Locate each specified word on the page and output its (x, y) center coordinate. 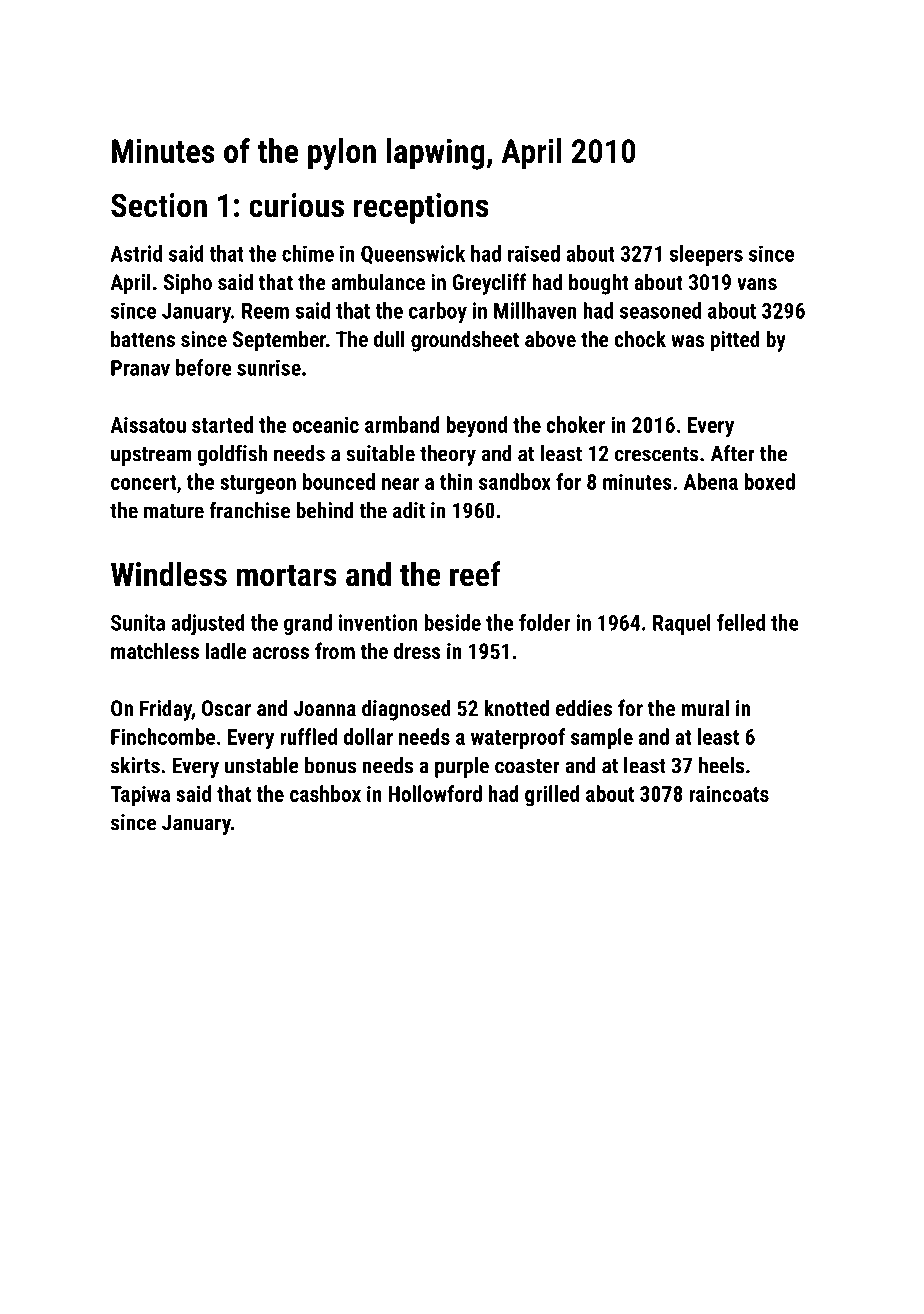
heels (721, 765)
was (687, 341)
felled (741, 622)
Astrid (136, 253)
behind (325, 510)
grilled (552, 796)
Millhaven (535, 310)
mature (174, 511)
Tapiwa (140, 796)
